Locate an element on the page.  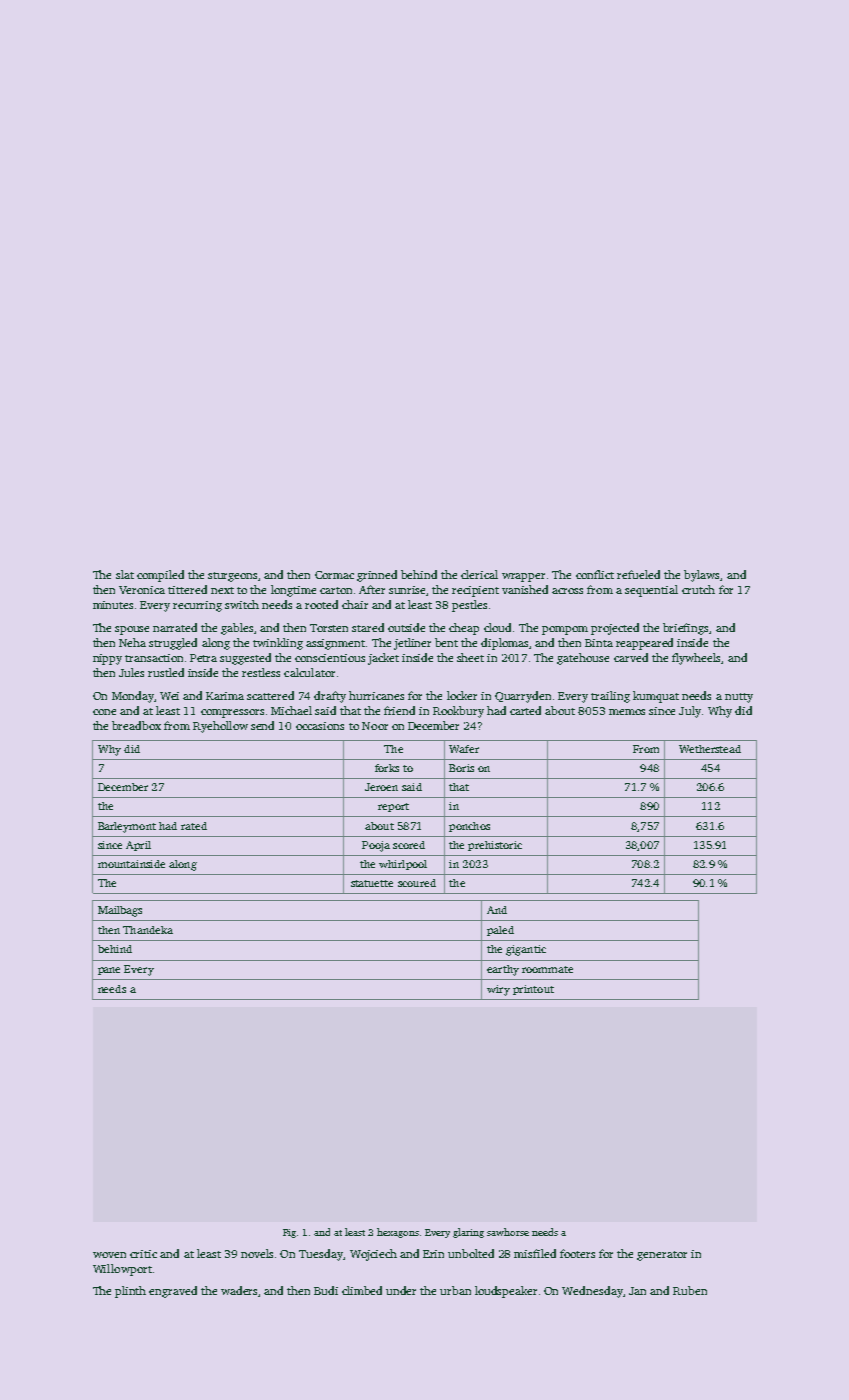
Fig is located at coordinates (289, 1233).
